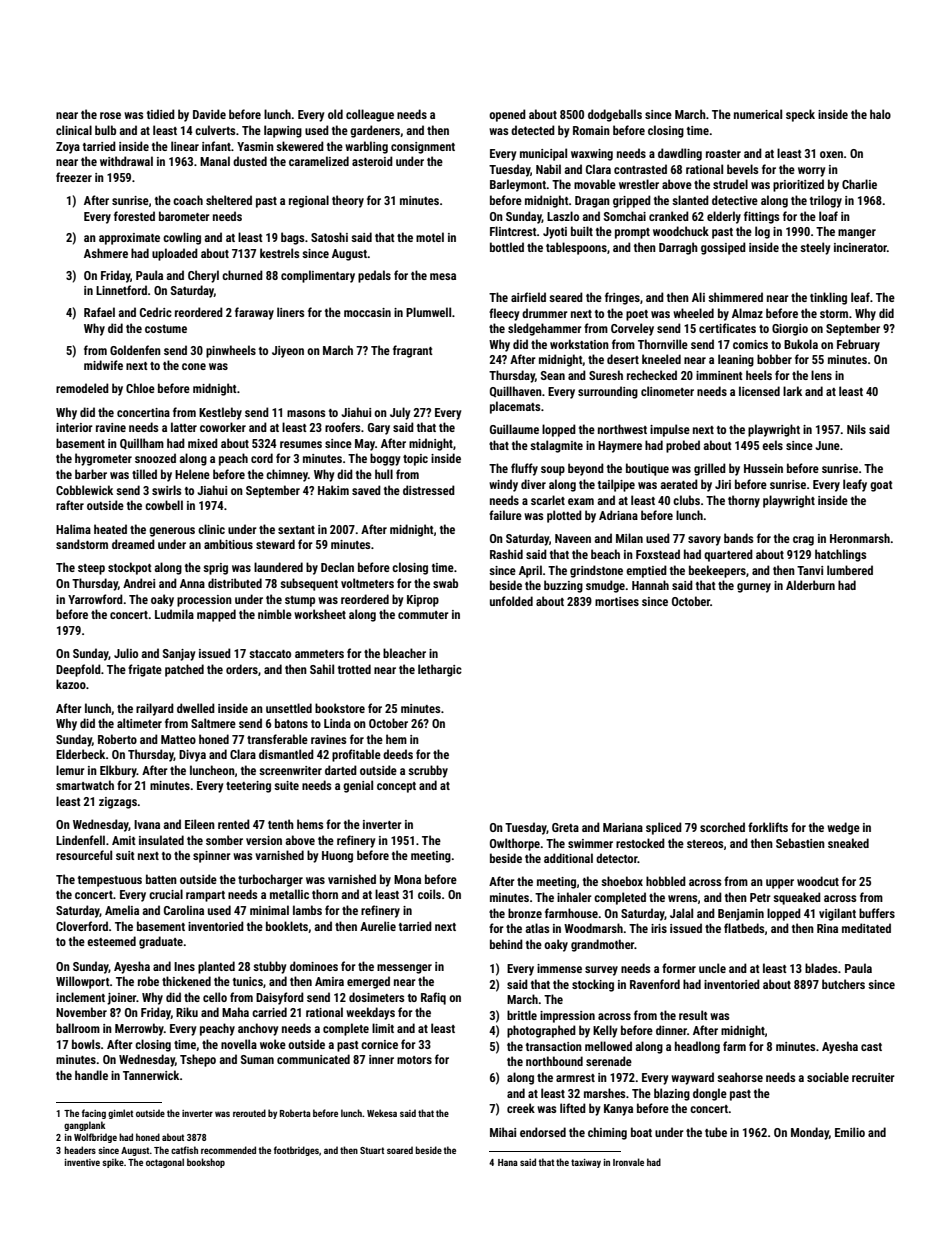  Describe the element at coordinates (514, 429) in the page. I see `Guillaume` at that location.
